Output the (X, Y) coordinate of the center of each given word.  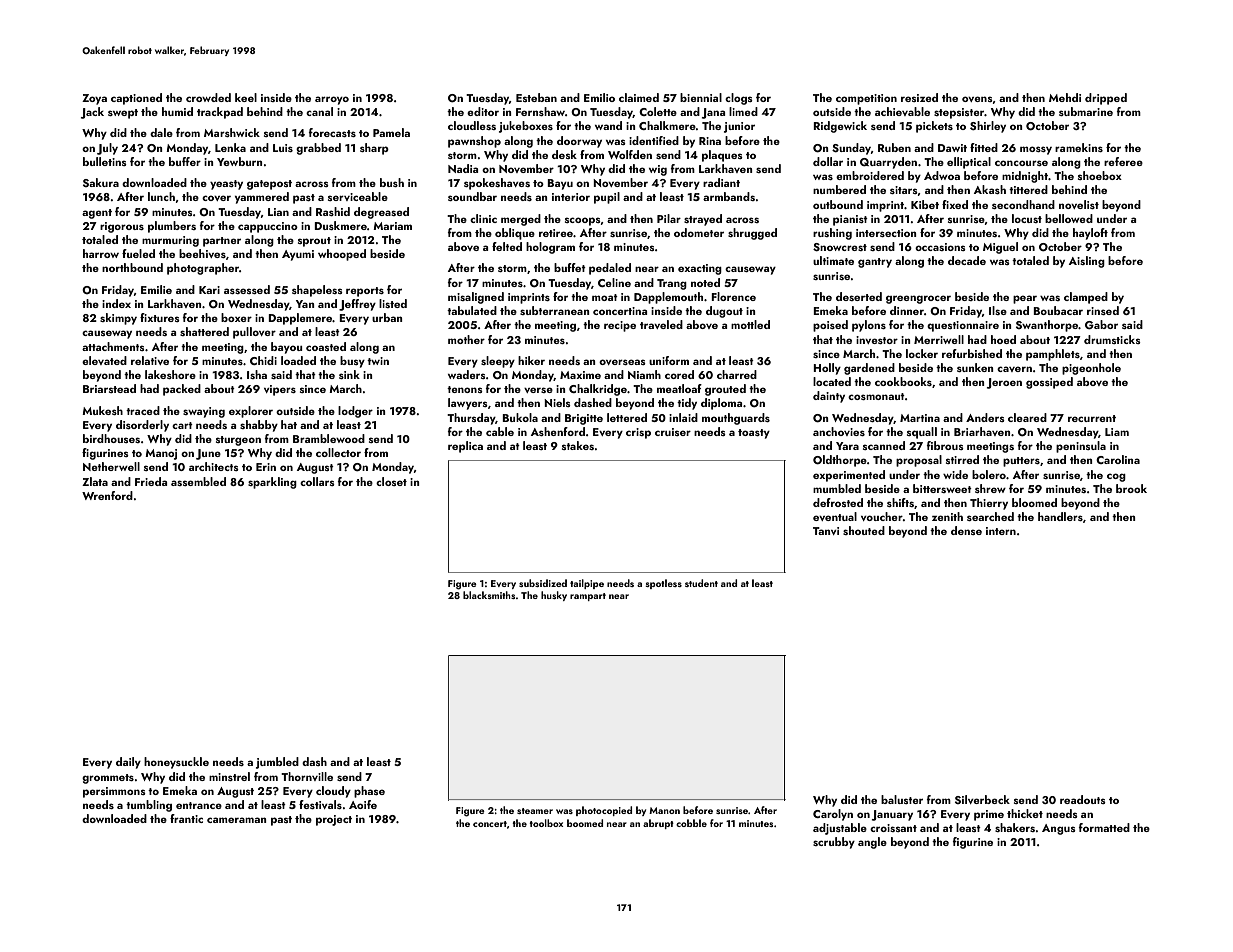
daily (128, 763)
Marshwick (232, 132)
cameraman (236, 820)
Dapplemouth (668, 298)
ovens (977, 99)
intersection (886, 233)
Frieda (151, 481)
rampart (588, 597)
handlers (1060, 516)
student (701, 583)
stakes (578, 445)
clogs (739, 99)
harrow (101, 253)
